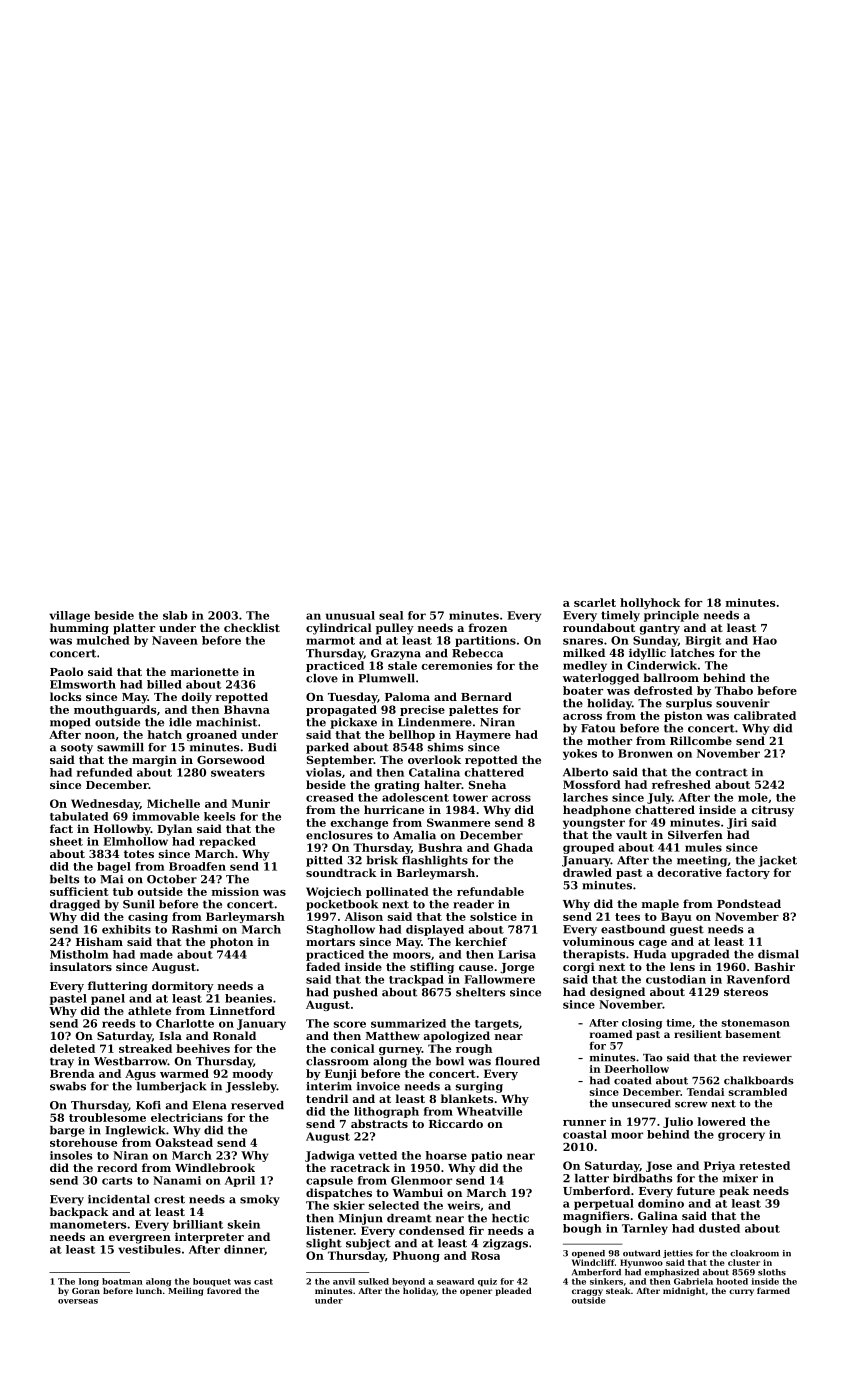  Describe the element at coordinates (476, 1292) in the screenshot. I see `opener` at that location.
